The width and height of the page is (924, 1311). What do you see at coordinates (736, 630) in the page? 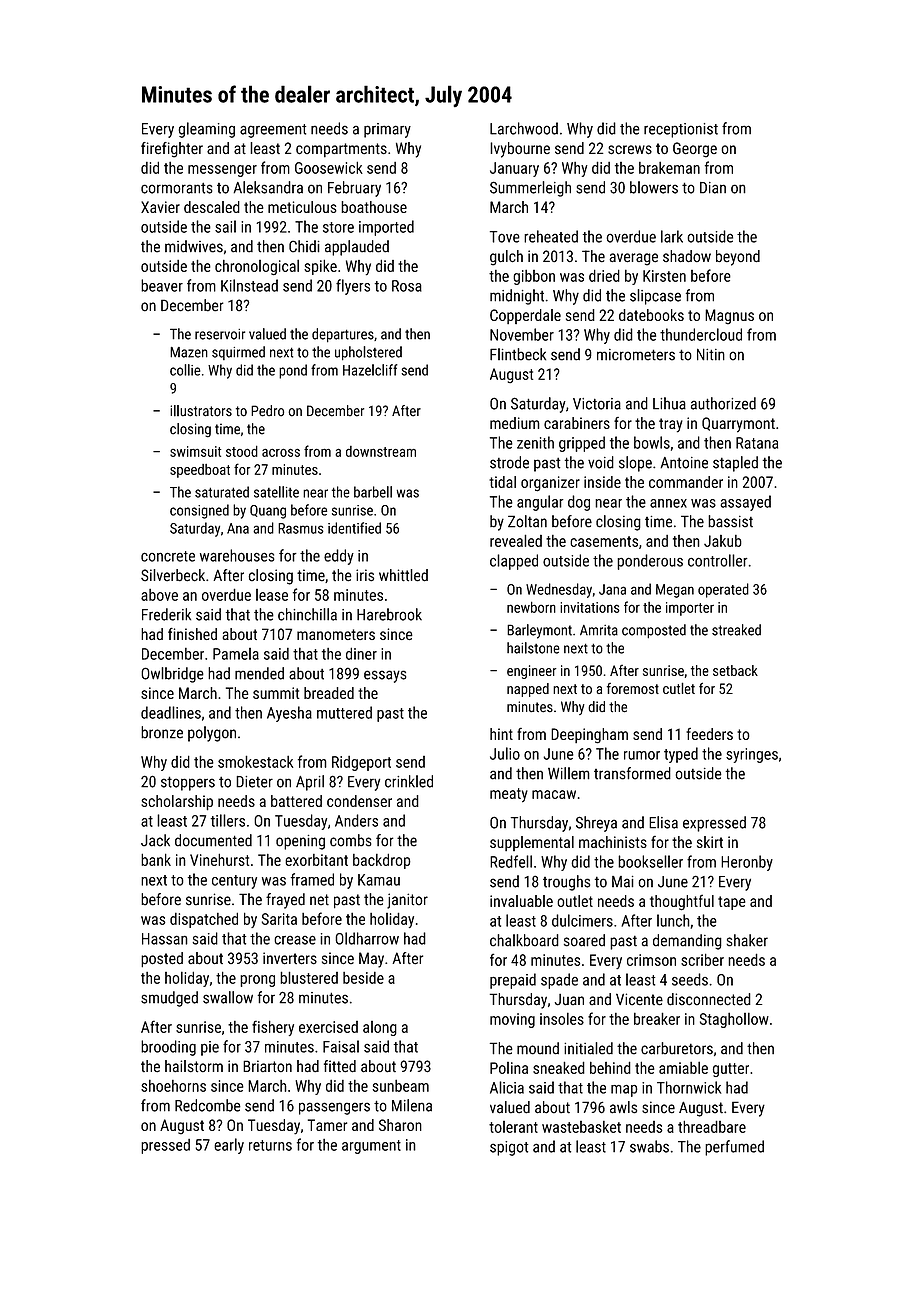
I see `streaked` at bounding box center [736, 630].
